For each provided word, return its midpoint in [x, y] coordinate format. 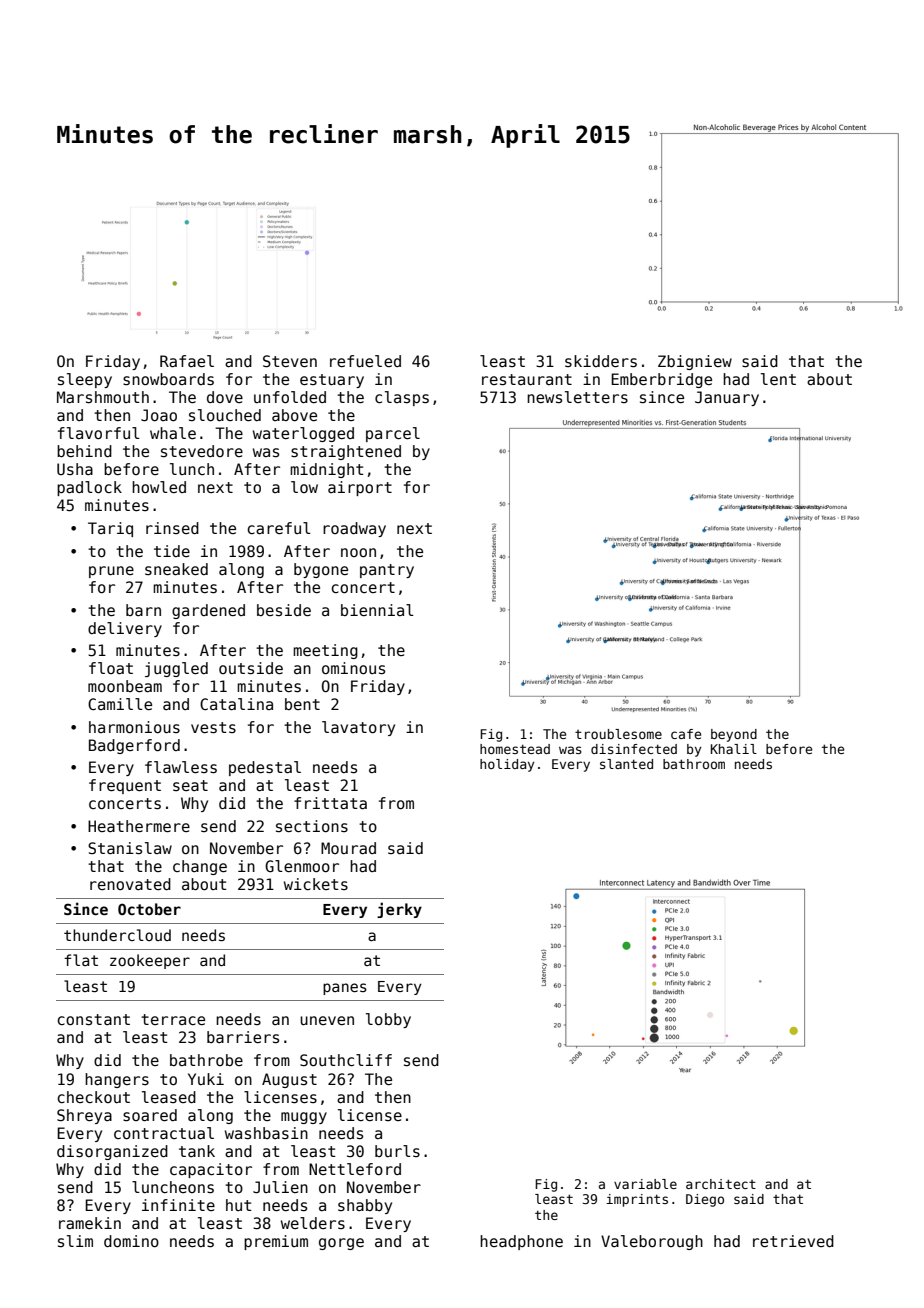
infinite [178, 1205]
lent [778, 379]
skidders [601, 361]
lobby [388, 1020]
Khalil [734, 749]
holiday [507, 765]
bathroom [694, 764]
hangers [117, 1080]
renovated [130, 884]
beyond [734, 735]
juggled [176, 669]
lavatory [358, 728]
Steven [290, 361]
